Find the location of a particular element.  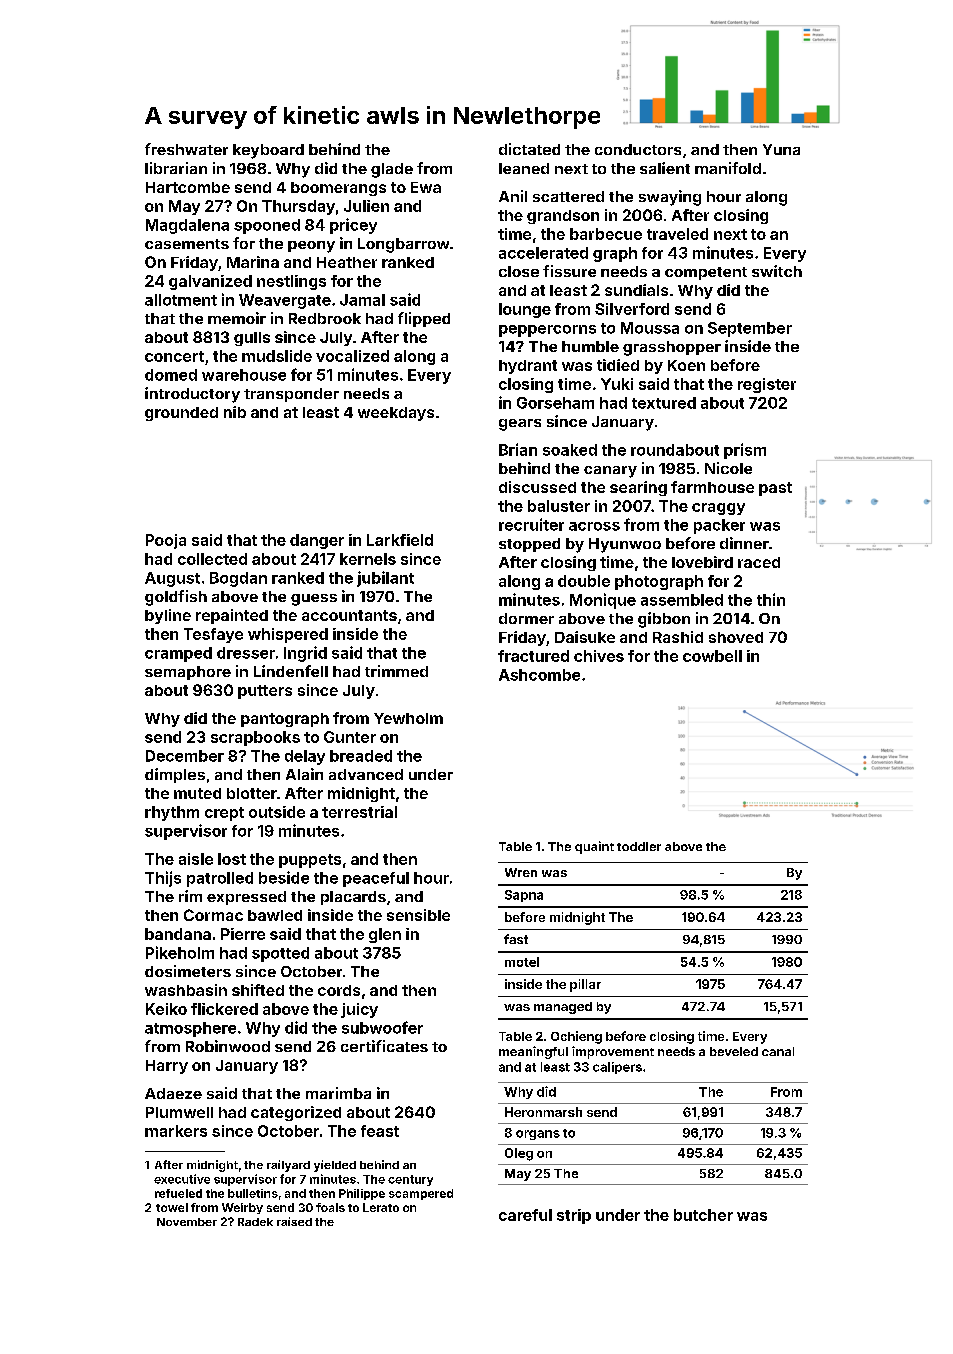

Magdalena is located at coordinates (187, 226).
